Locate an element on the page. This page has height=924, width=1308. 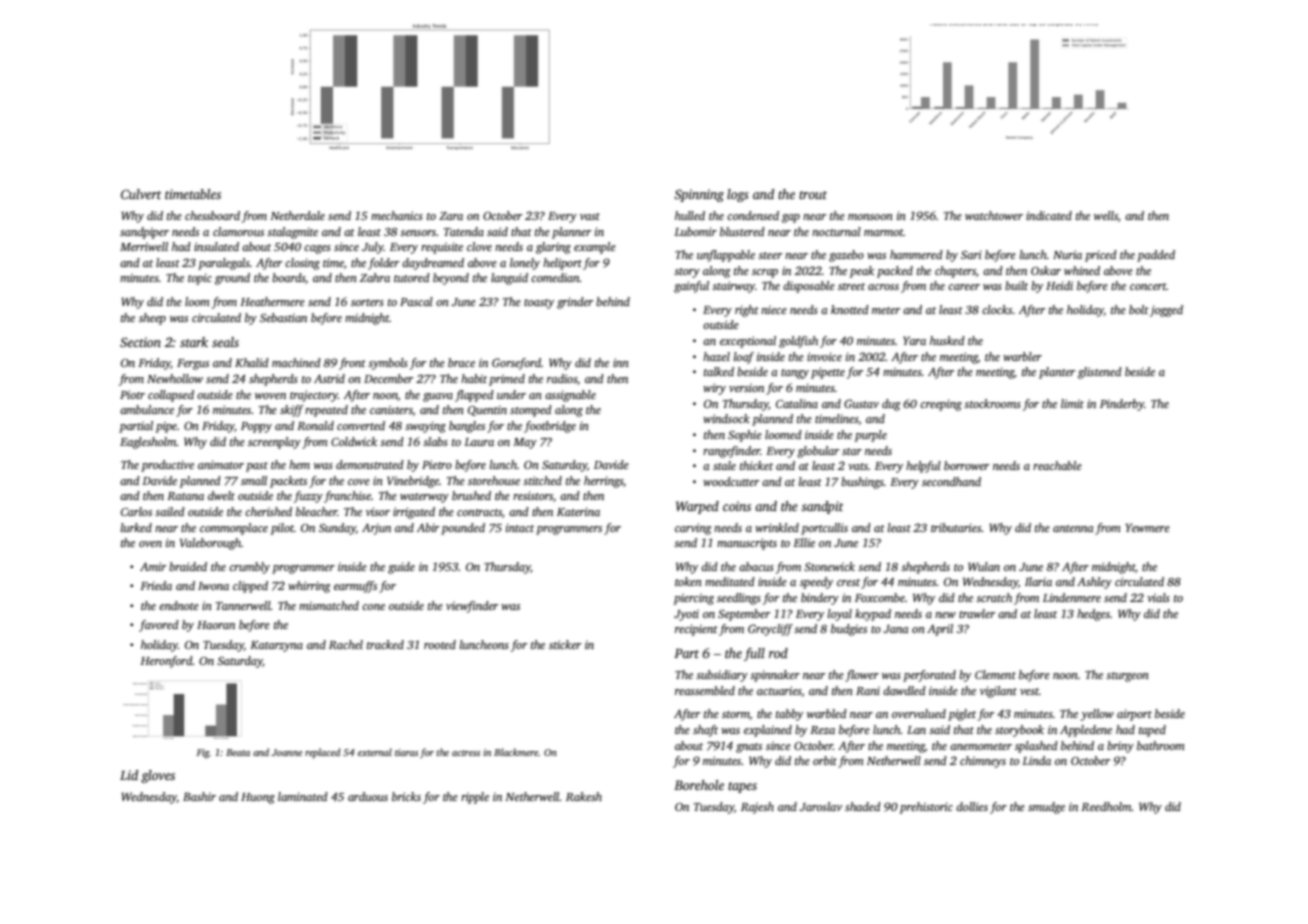
Ashley is located at coordinates (1094, 583).
